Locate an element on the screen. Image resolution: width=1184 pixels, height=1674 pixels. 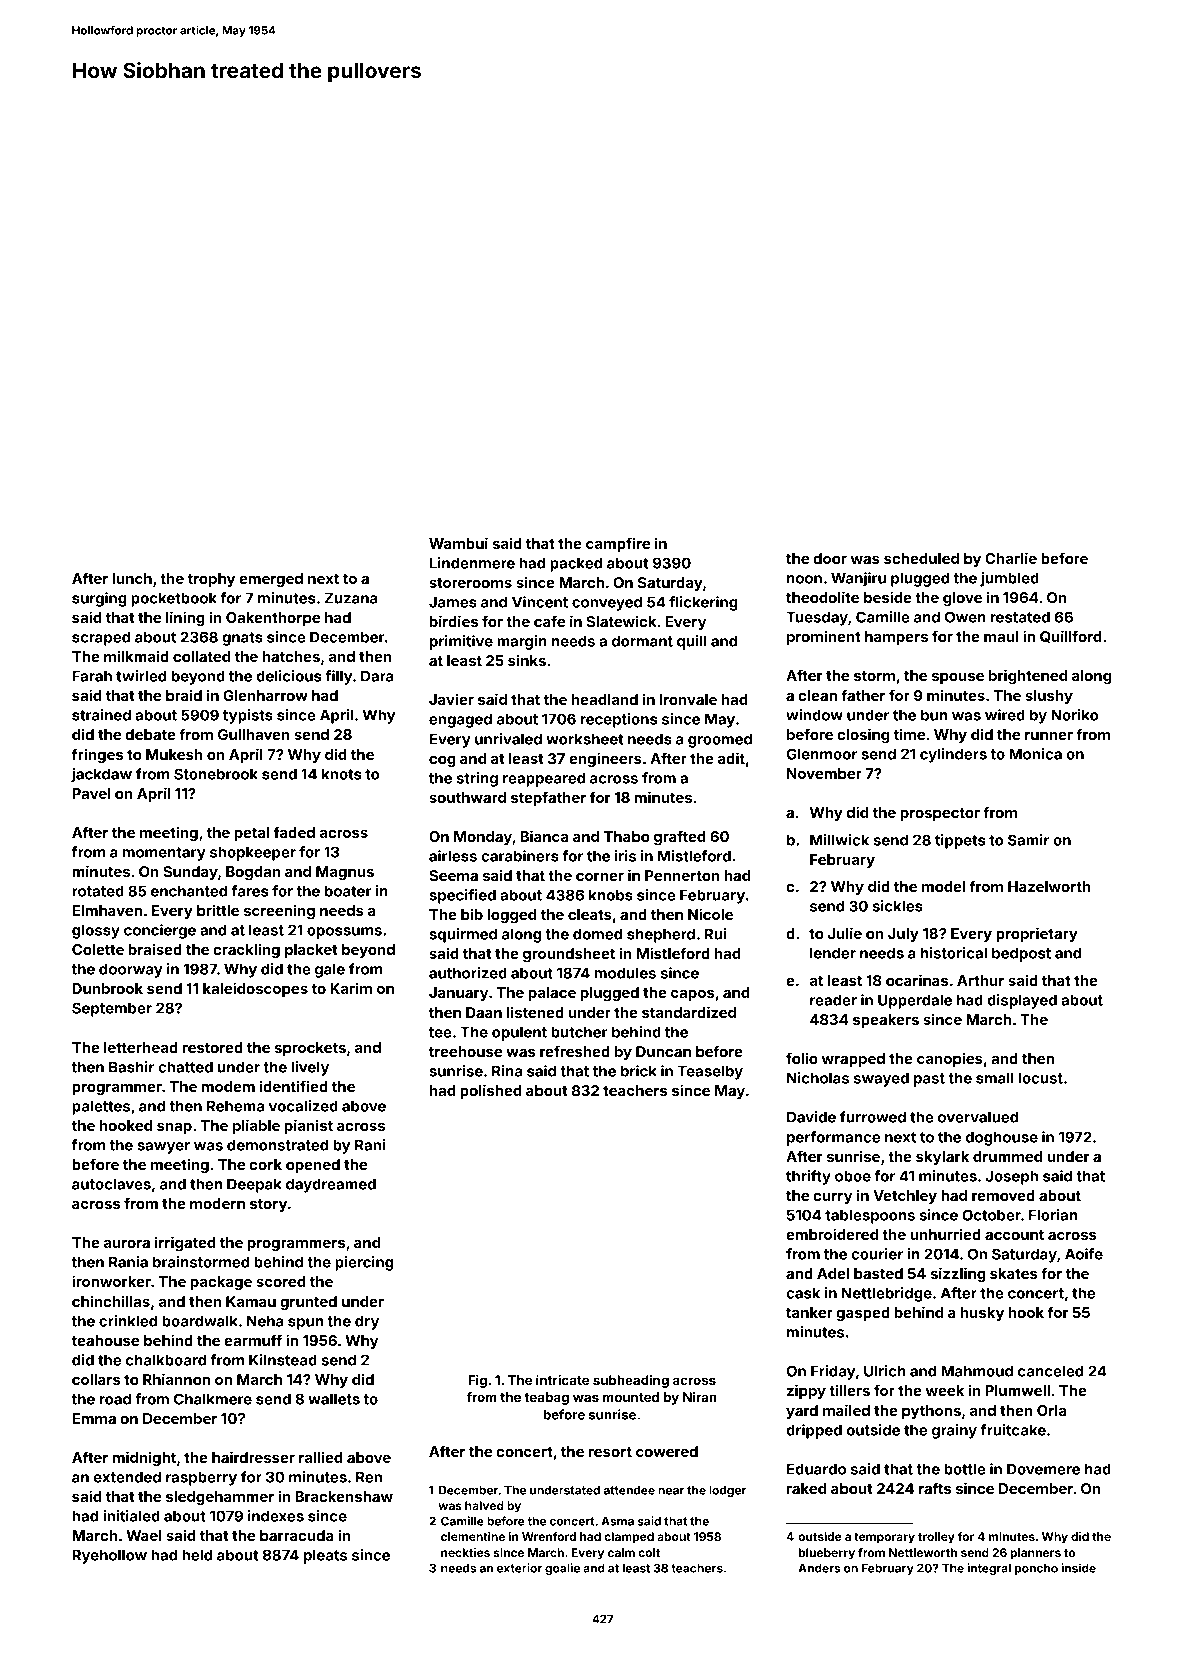
canceled is located at coordinates (1051, 1371).
